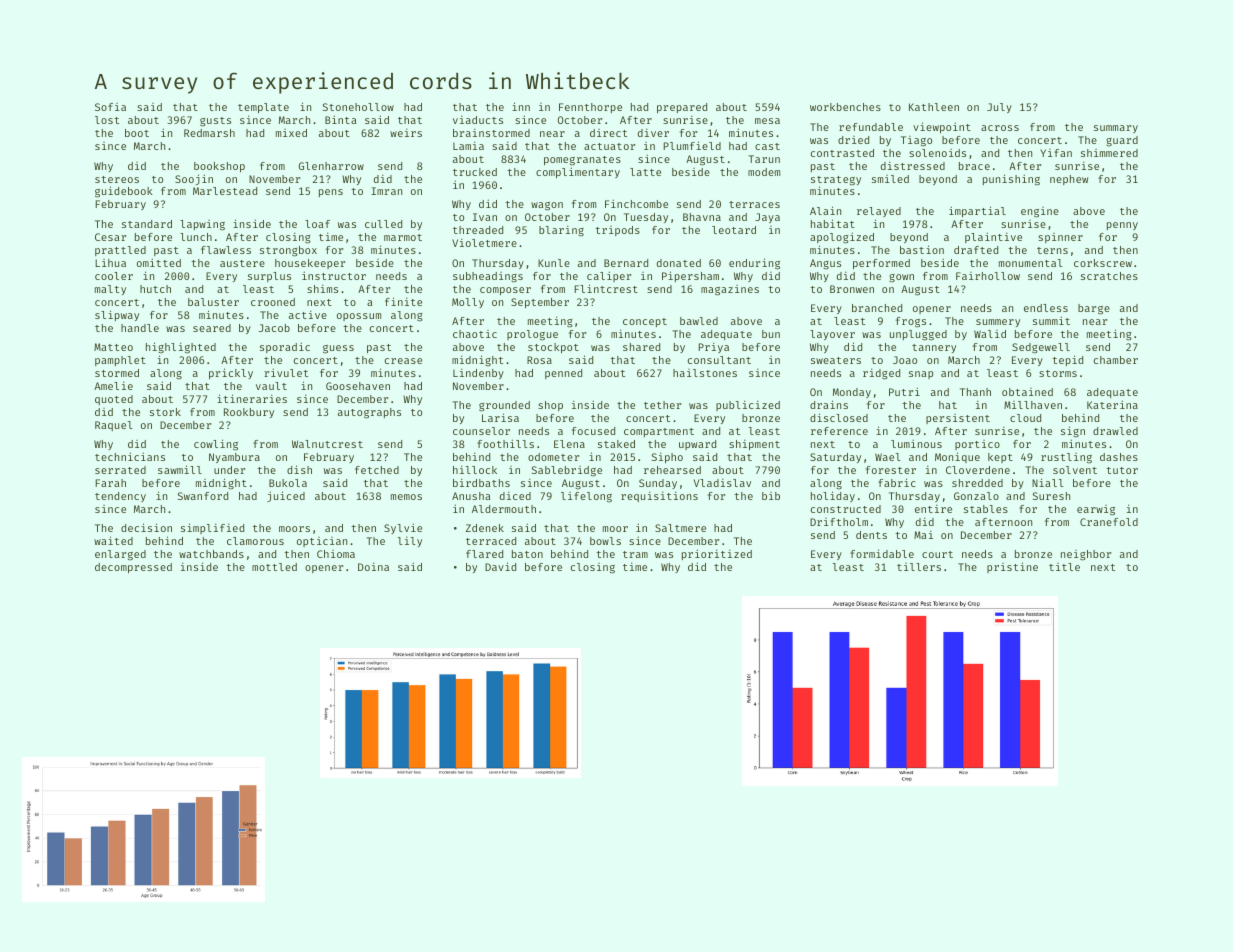  What do you see at coordinates (212, 528) in the screenshot?
I see `simplified` at bounding box center [212, 528].
